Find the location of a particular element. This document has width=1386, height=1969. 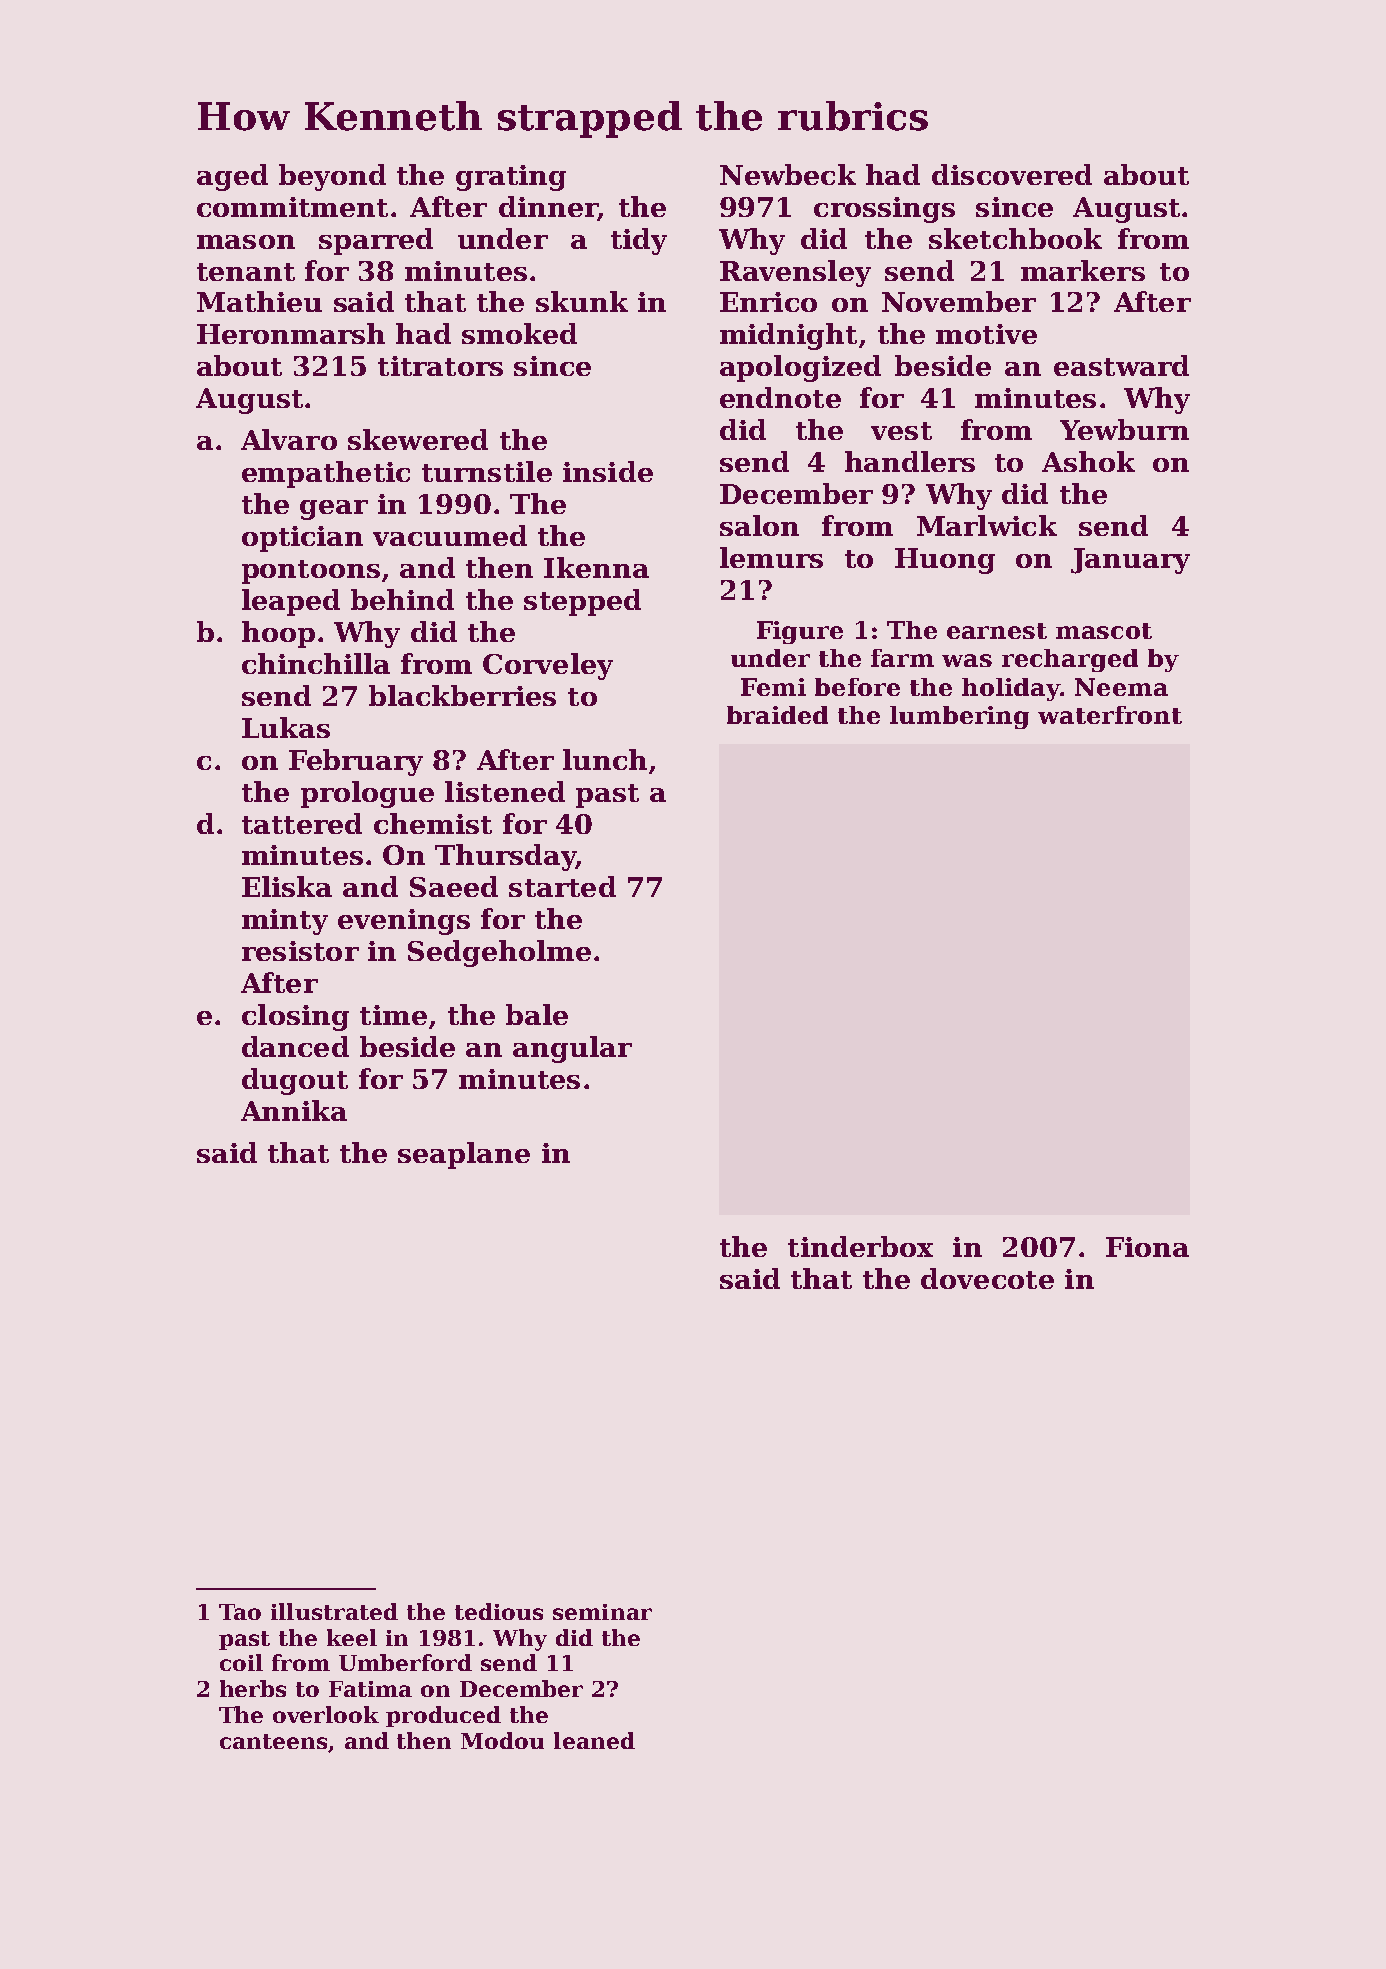

tinderbox is located at coordinates (860, 1246).
